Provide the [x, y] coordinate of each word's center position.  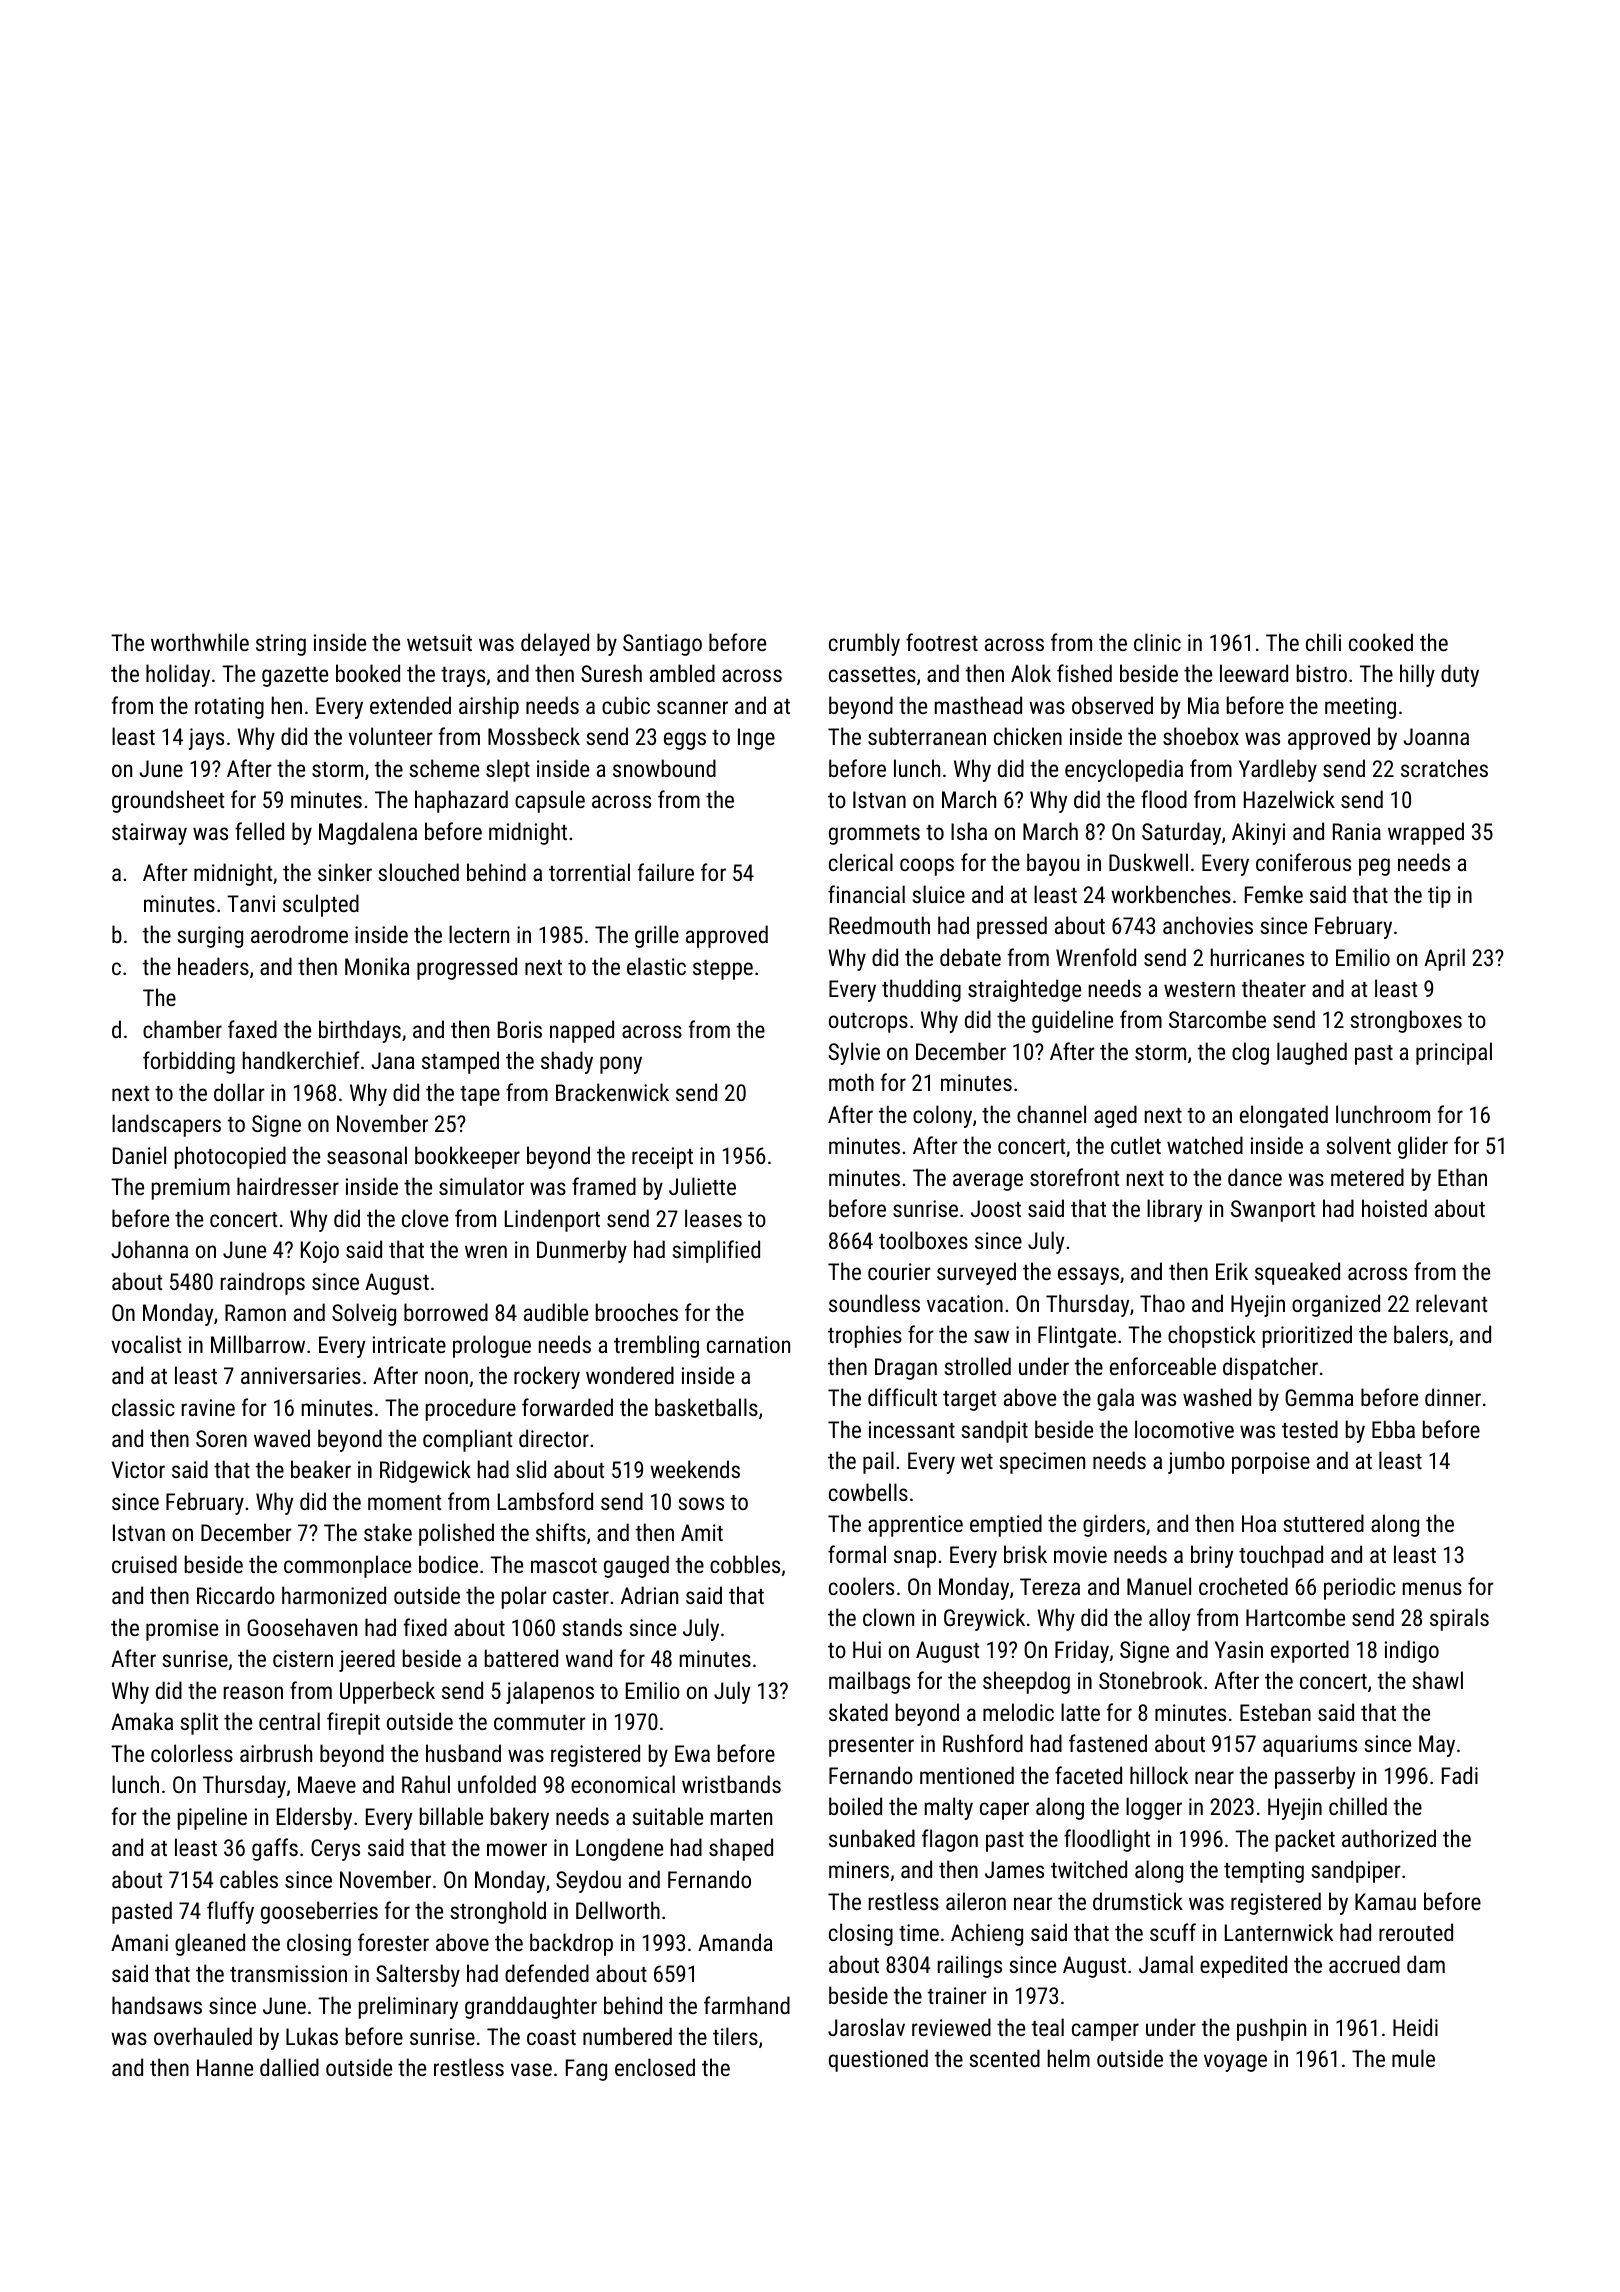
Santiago [662, 645]
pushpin [1271, 2029]
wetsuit [439, 642]
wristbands [731, 1784]
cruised [144, 1564]
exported [1310, 1651]
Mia [1203, 705]
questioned [878, 2060]
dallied [289, 2067]
